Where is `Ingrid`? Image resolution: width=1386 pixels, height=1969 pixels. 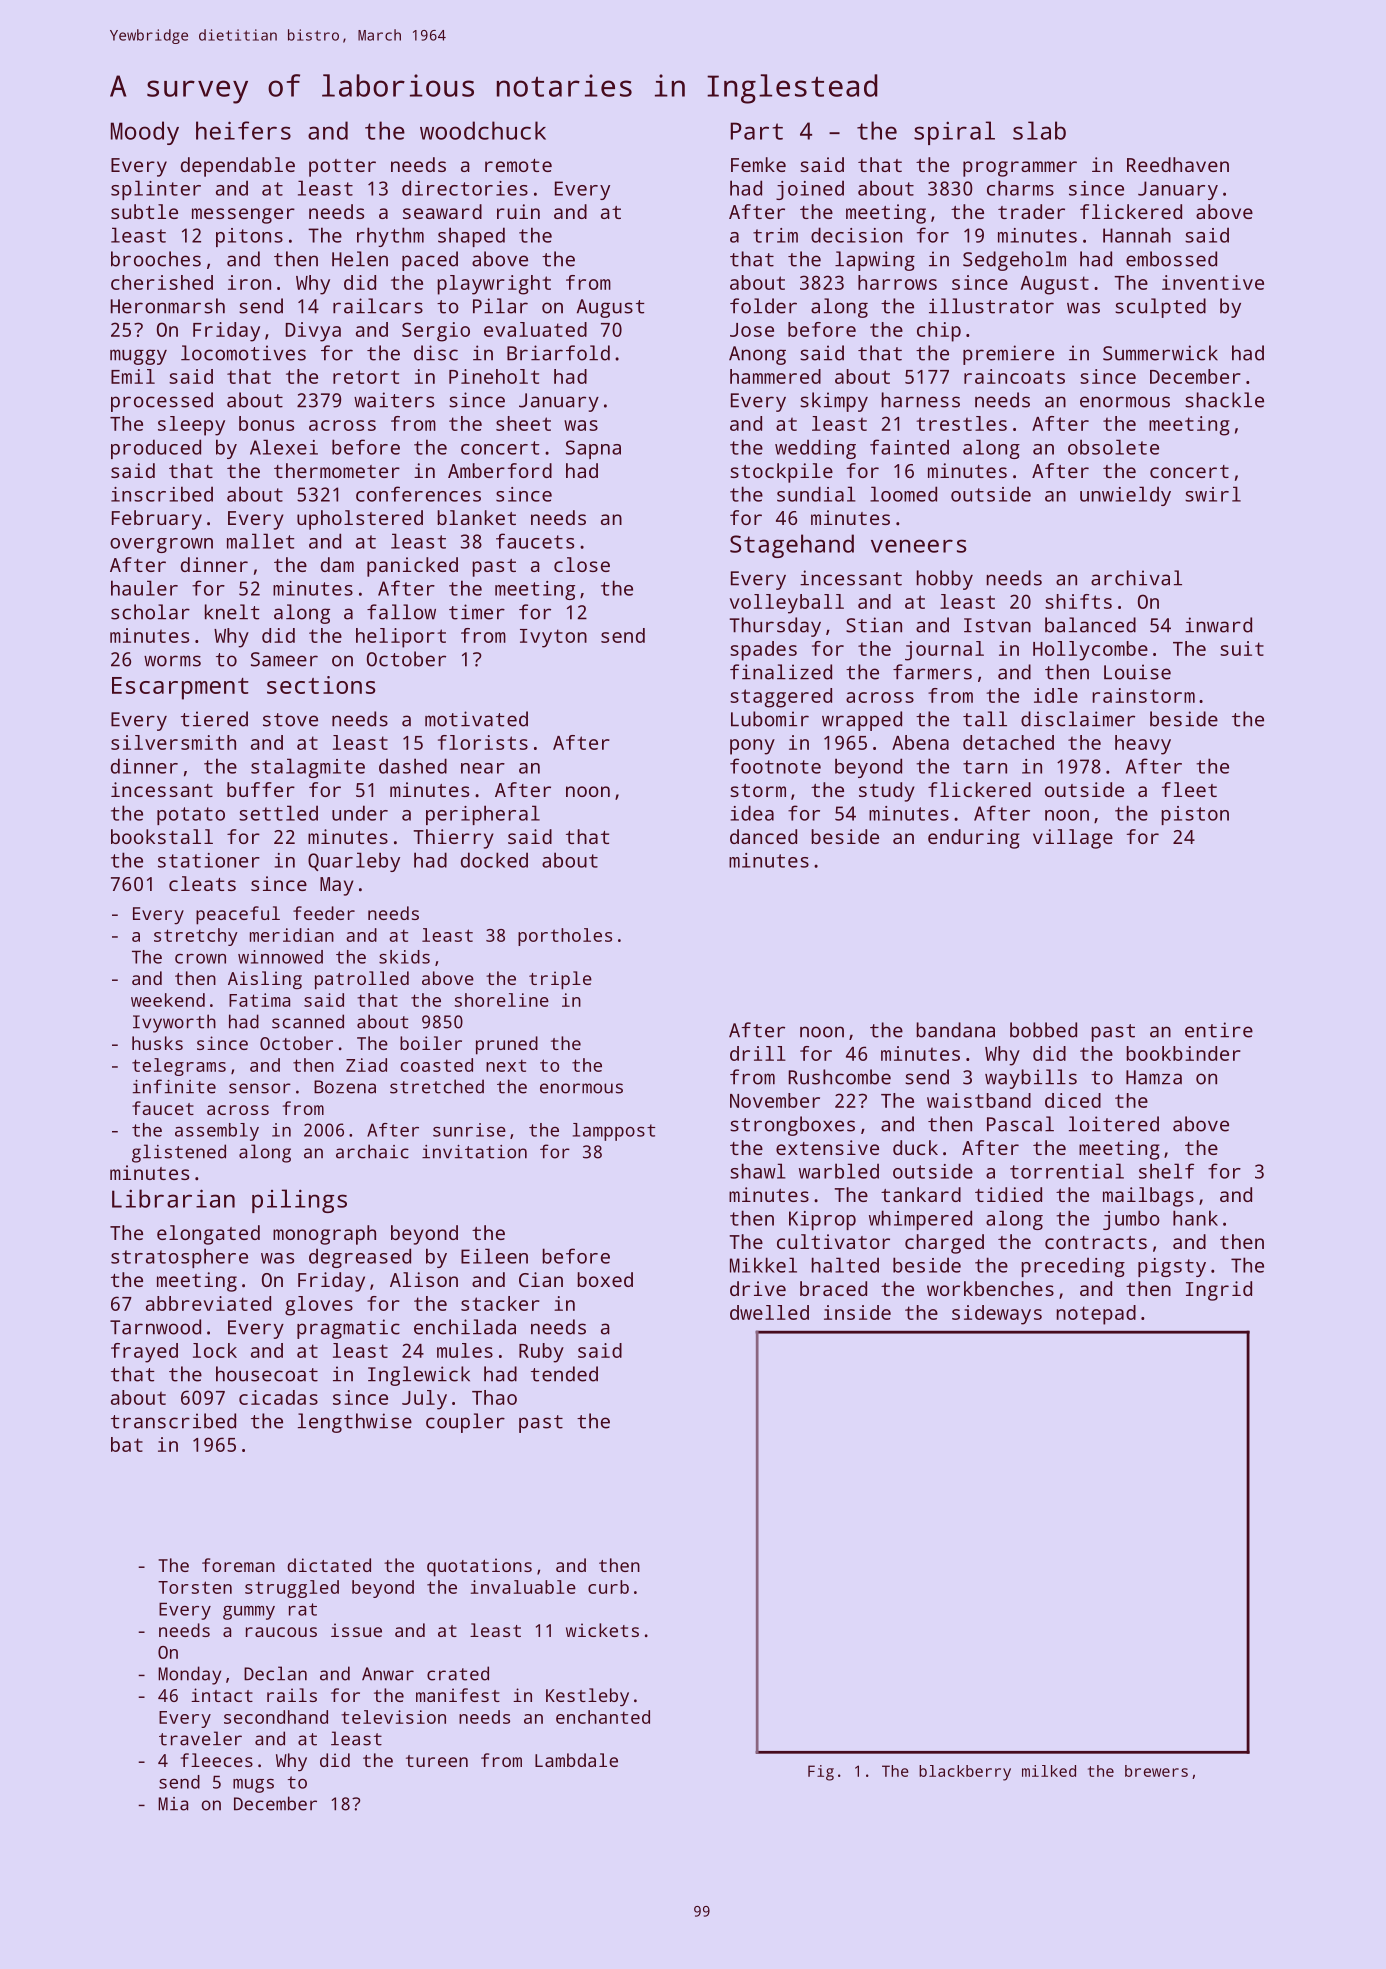 Ingrid is located at coordinates (1219, 1291).
